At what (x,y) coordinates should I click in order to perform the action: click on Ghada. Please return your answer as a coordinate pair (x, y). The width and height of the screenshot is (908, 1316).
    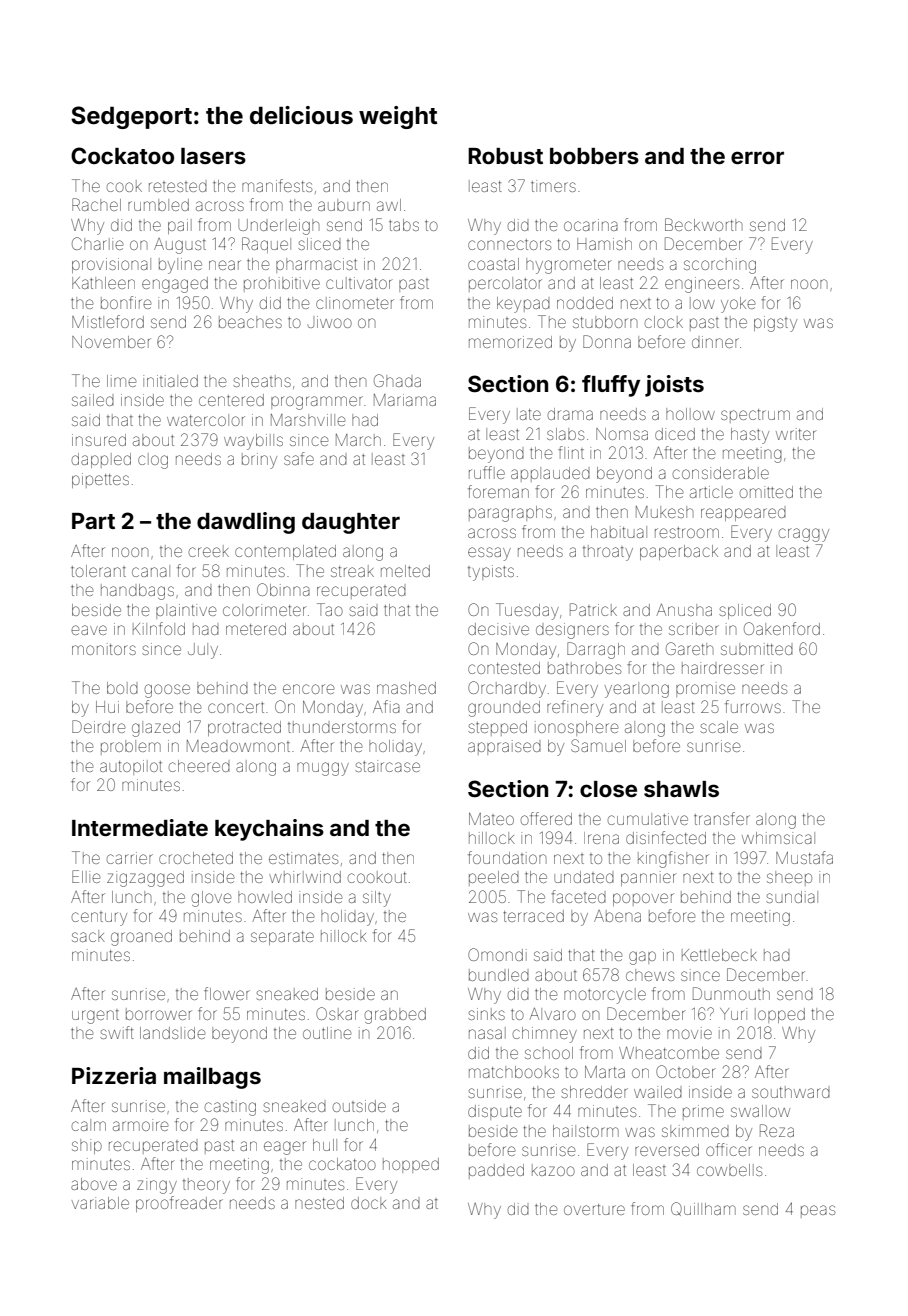
    Looking at the image, I should click on (397, 380).
